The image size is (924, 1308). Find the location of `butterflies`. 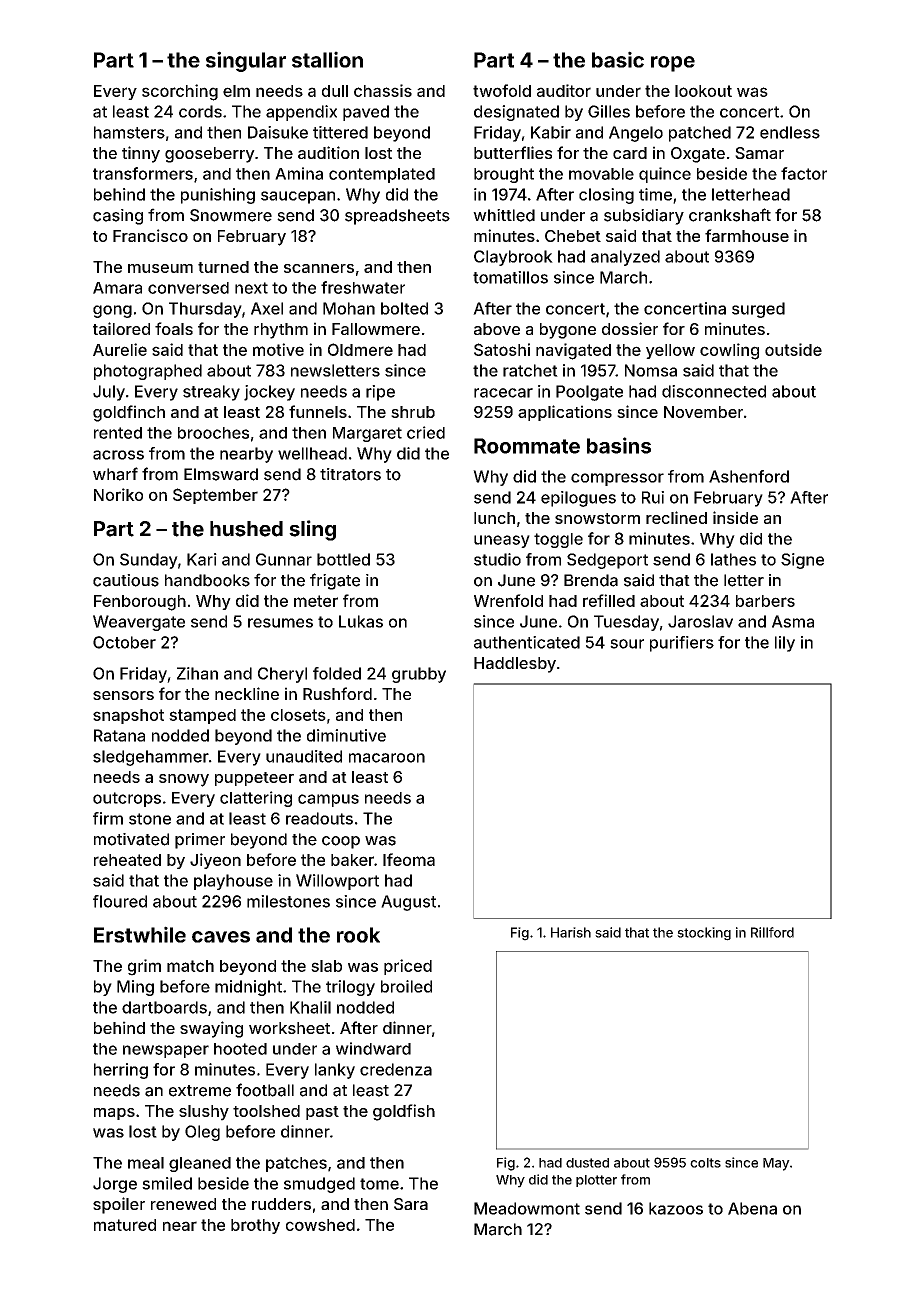

butterflies is located at coordinates (513, 152).
